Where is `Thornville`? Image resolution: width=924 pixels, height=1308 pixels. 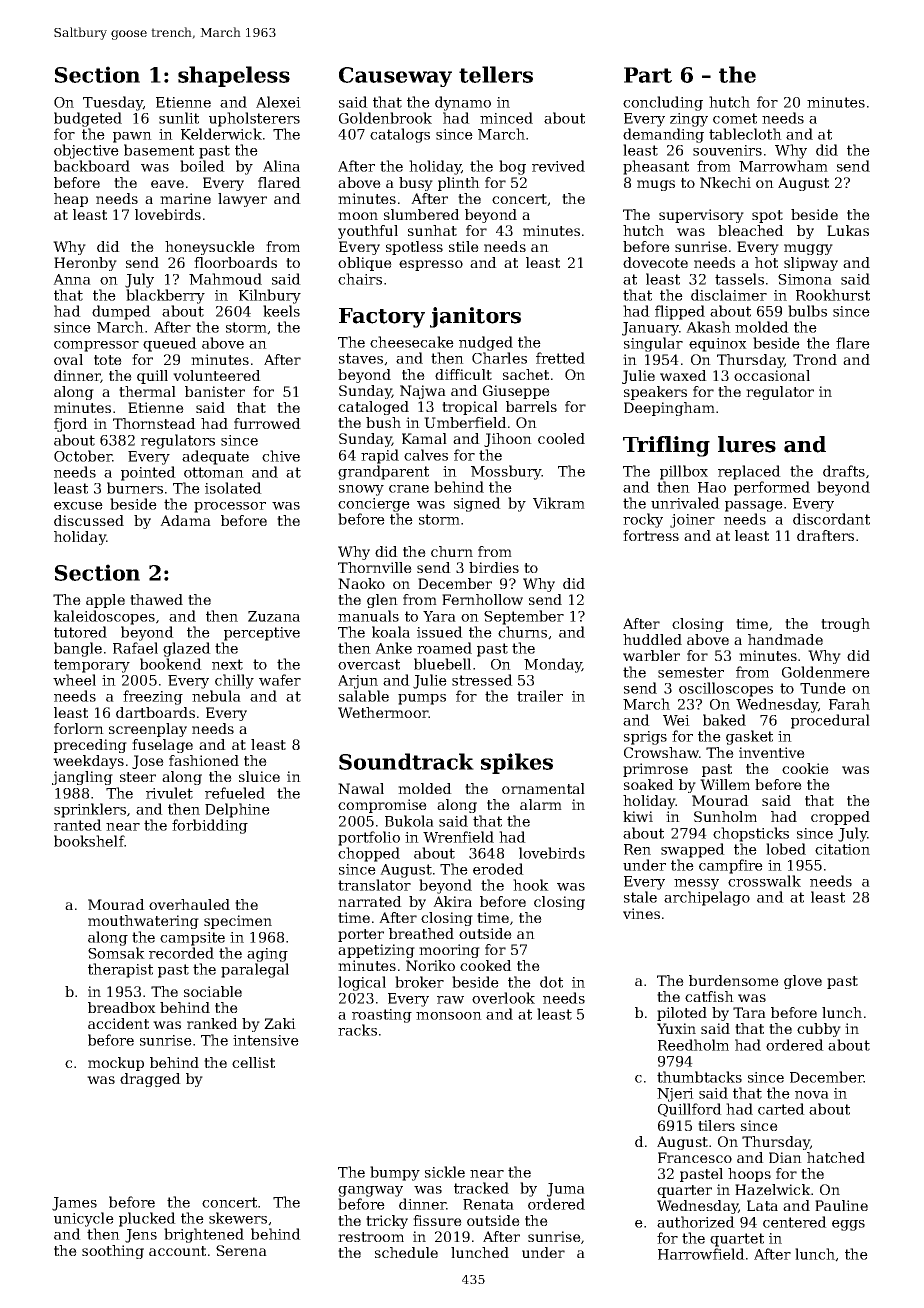
Thornville is located at coordinates (375, 567).
